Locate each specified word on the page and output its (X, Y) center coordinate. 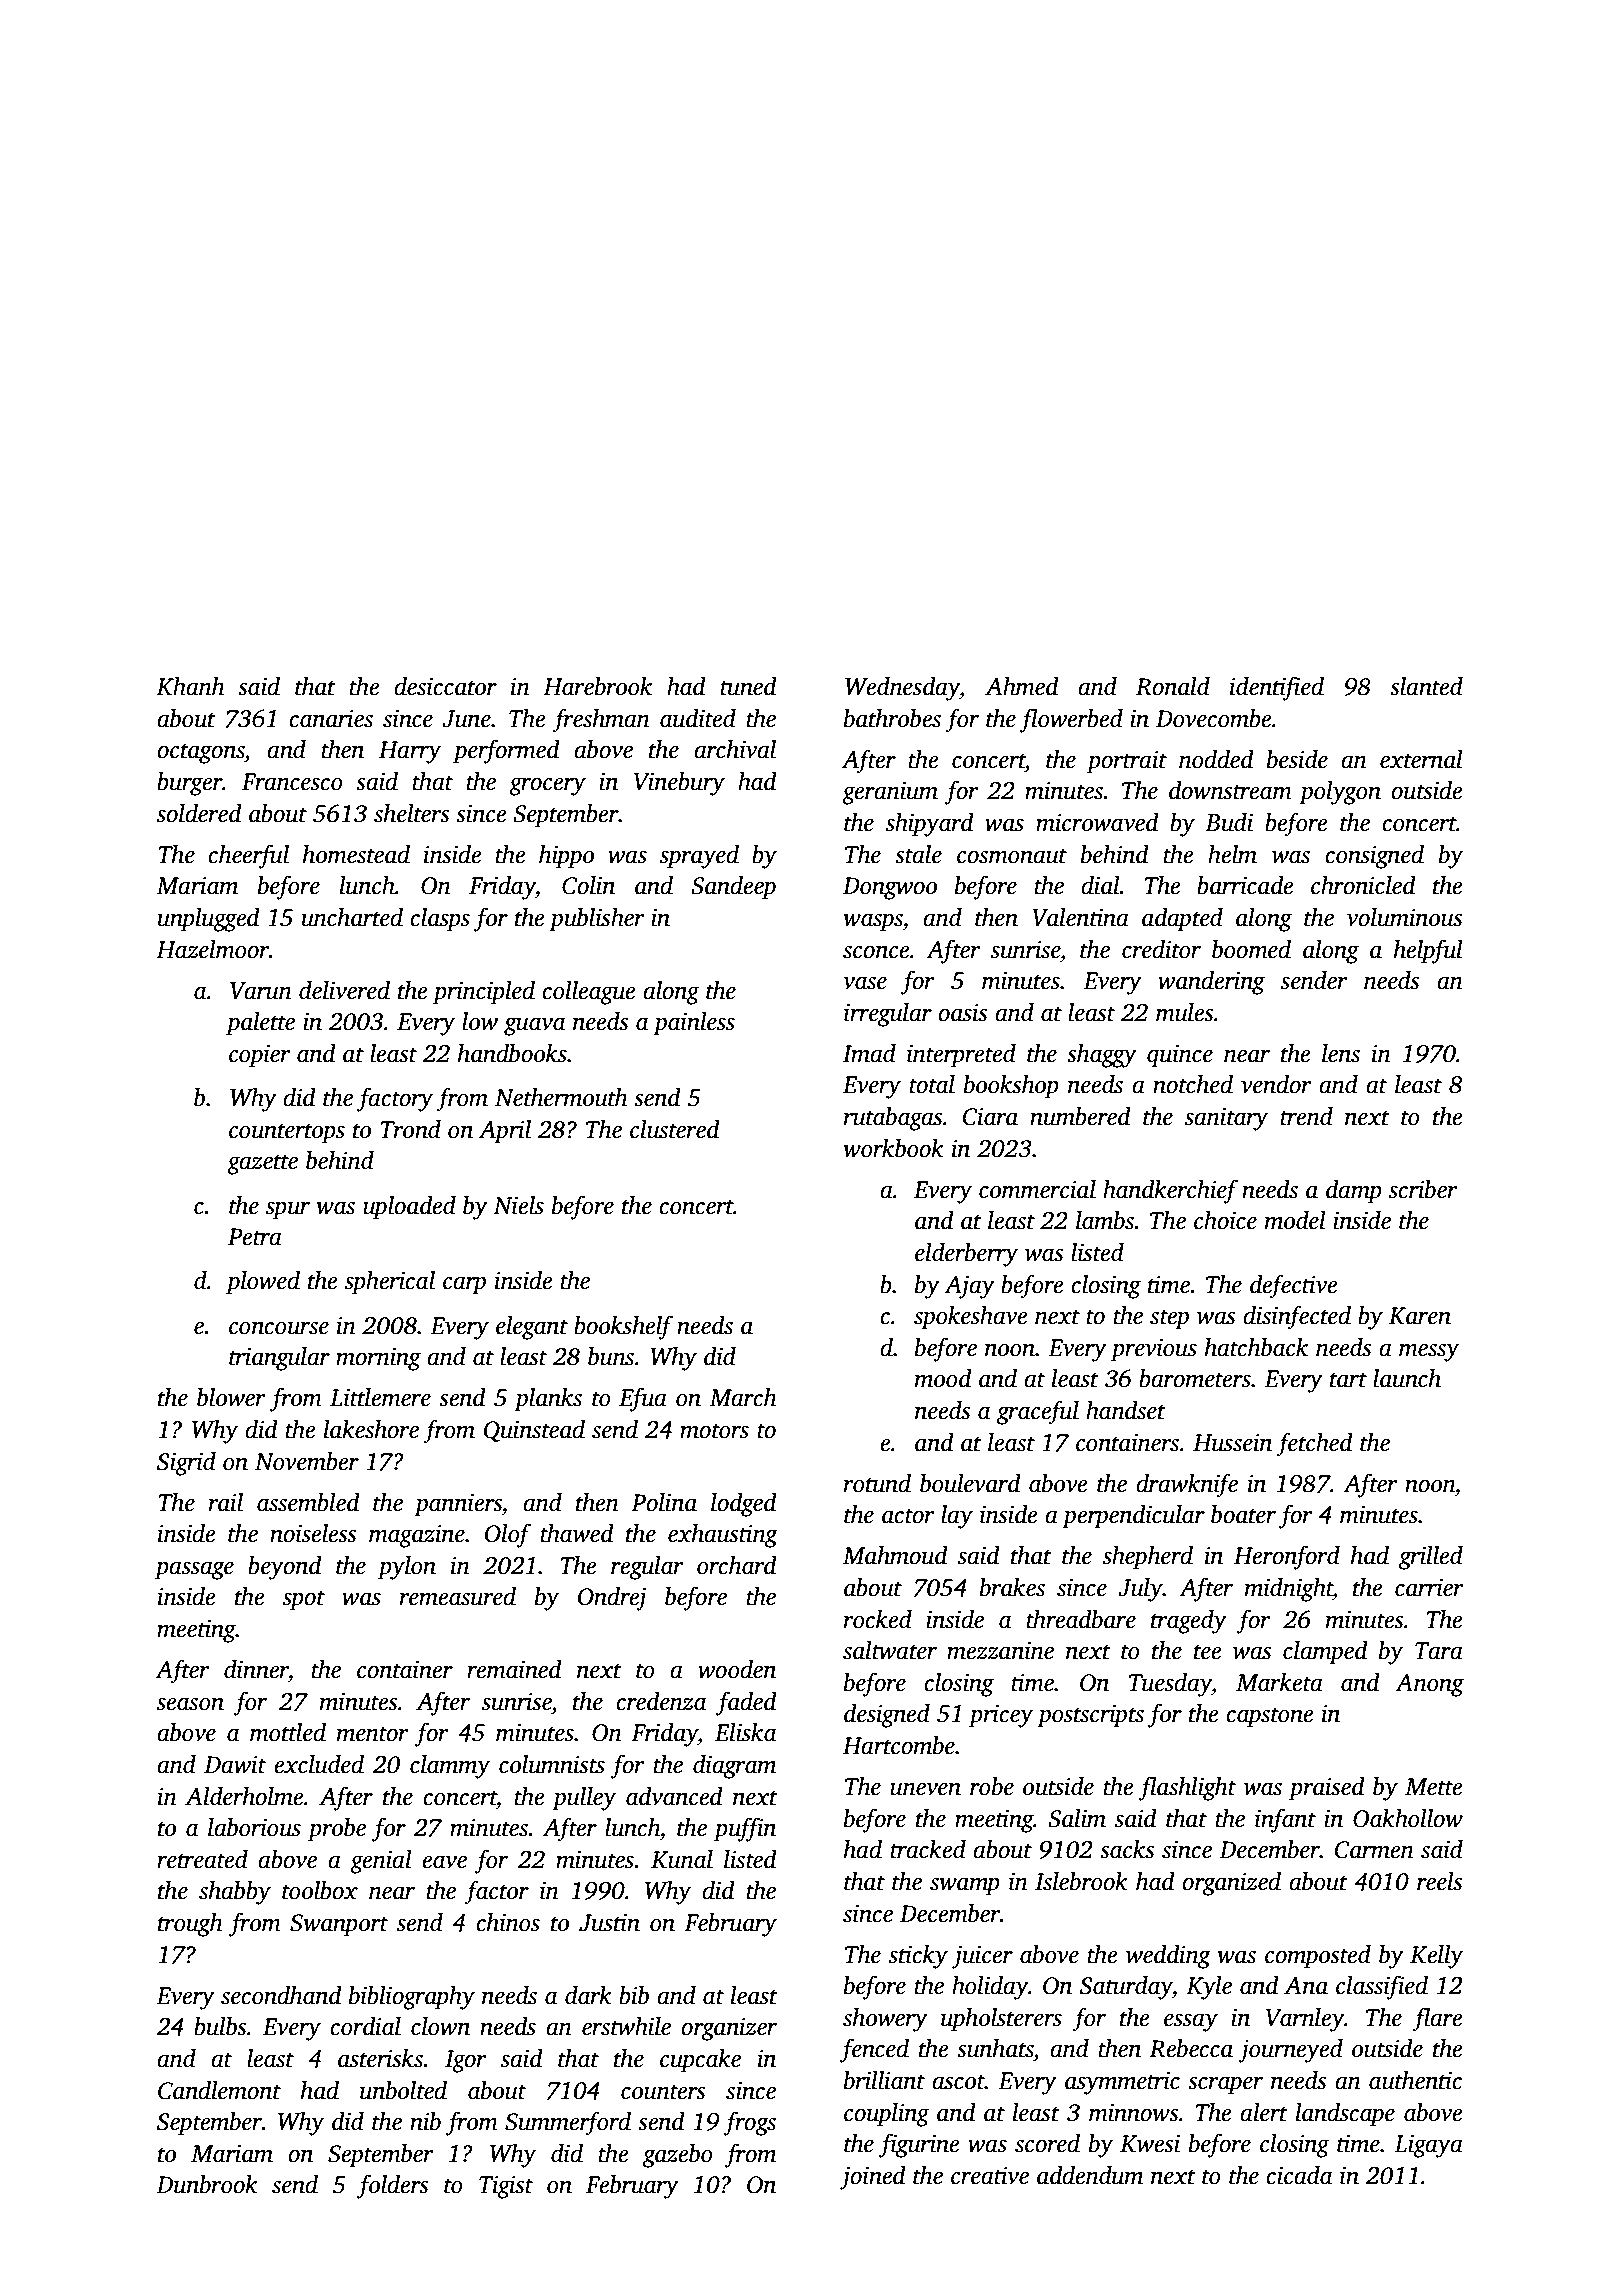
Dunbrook (207, 2184)
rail (226, 1502)
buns (611, 1356)
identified (1277, 688)
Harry (410, 752)
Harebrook (597, 686)
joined (873, 2178)
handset (1126, 1410)
